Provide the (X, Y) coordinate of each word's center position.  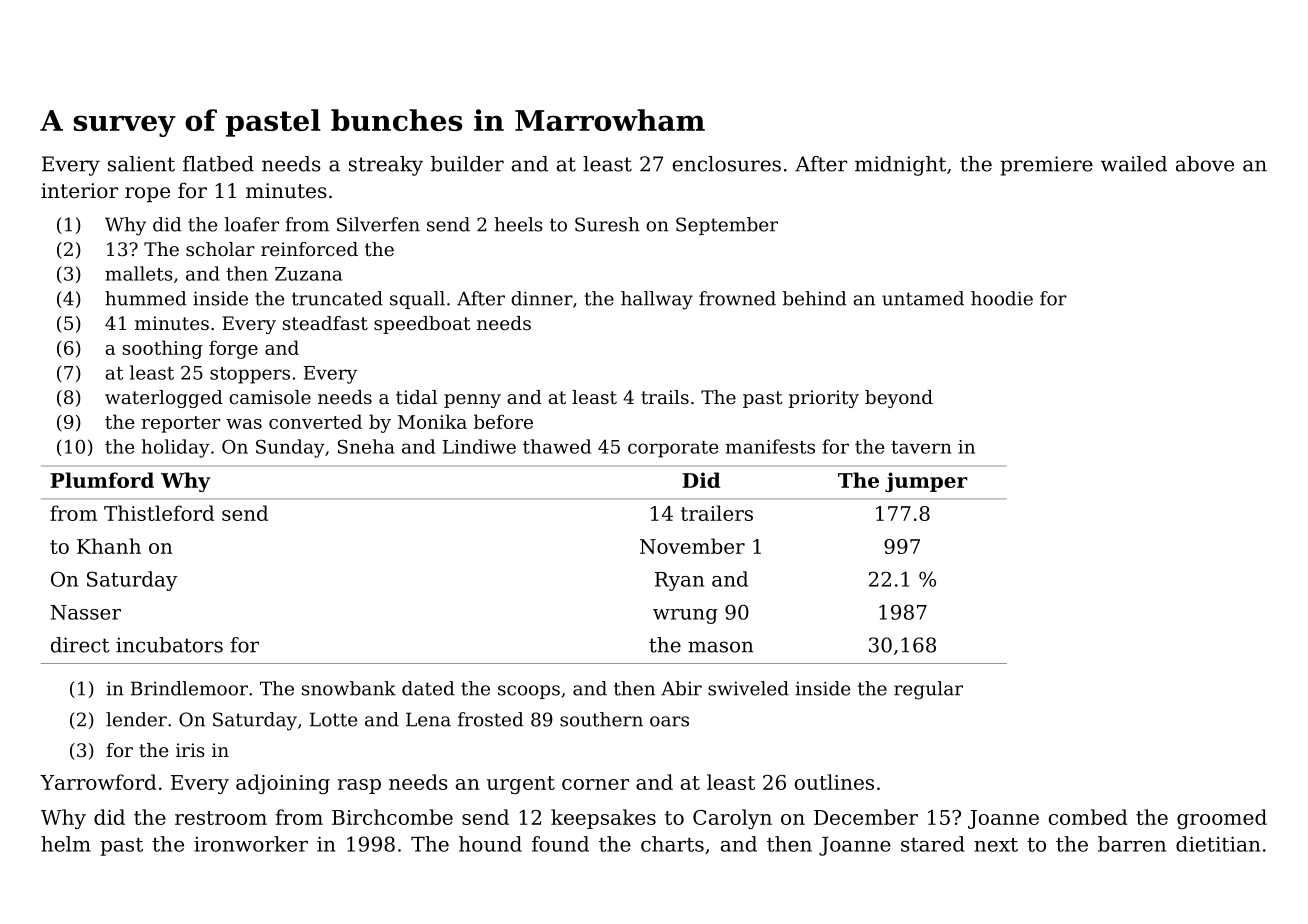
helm (66, 844)
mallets (139, 273)
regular (928, 690)
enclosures (727, 164)
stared (933, 844)
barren (1132, 844)
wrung (685, 616)
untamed (923, 298)
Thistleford (159, 513)
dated (428, 688)
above (1205, 164)
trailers (717, 513)
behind (814, 298)
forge (233, 349)
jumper (926, 482)
